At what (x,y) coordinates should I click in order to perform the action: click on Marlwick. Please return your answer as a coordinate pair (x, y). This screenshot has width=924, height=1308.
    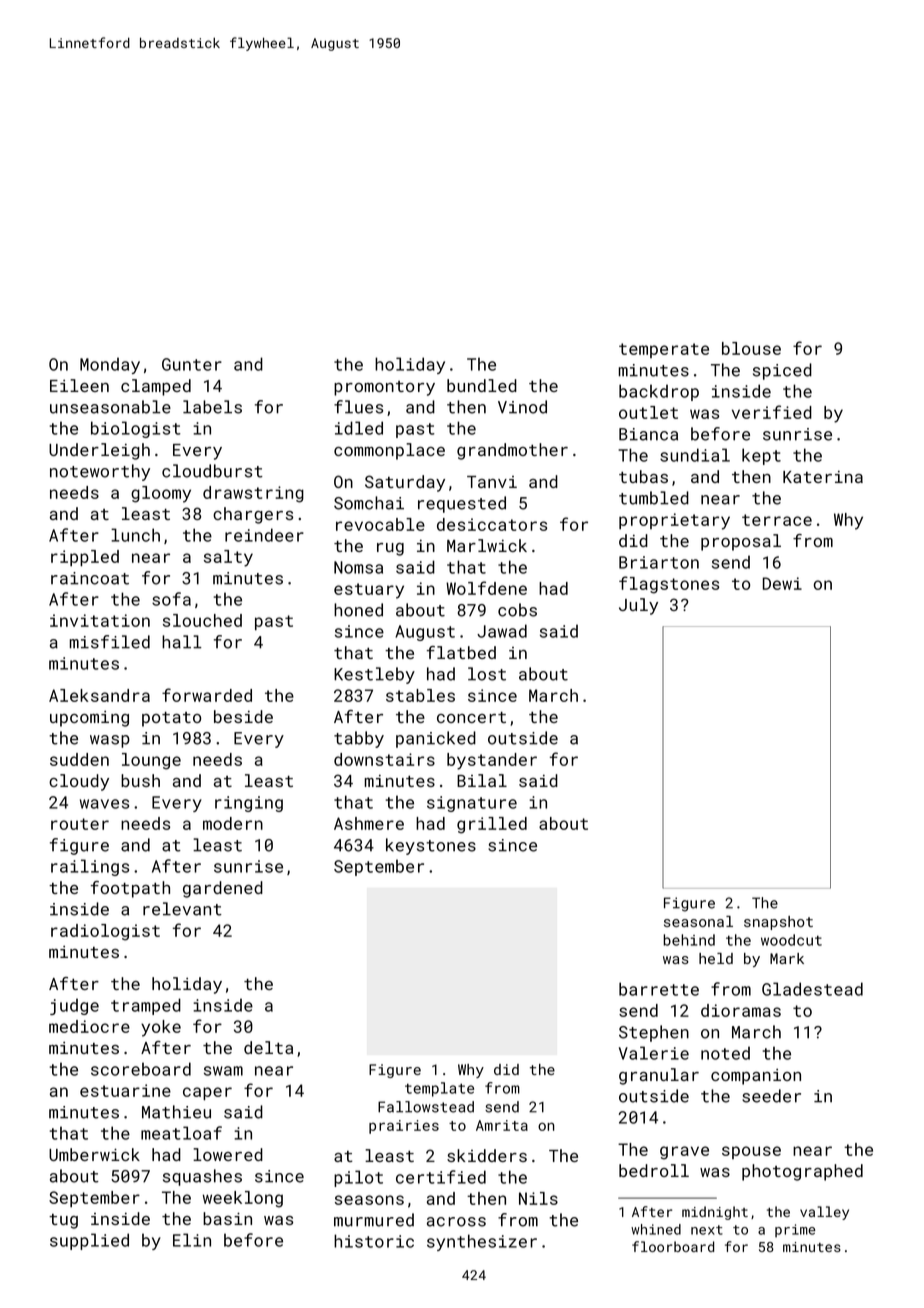
    Looking at the image, I should click on (487, 545).
